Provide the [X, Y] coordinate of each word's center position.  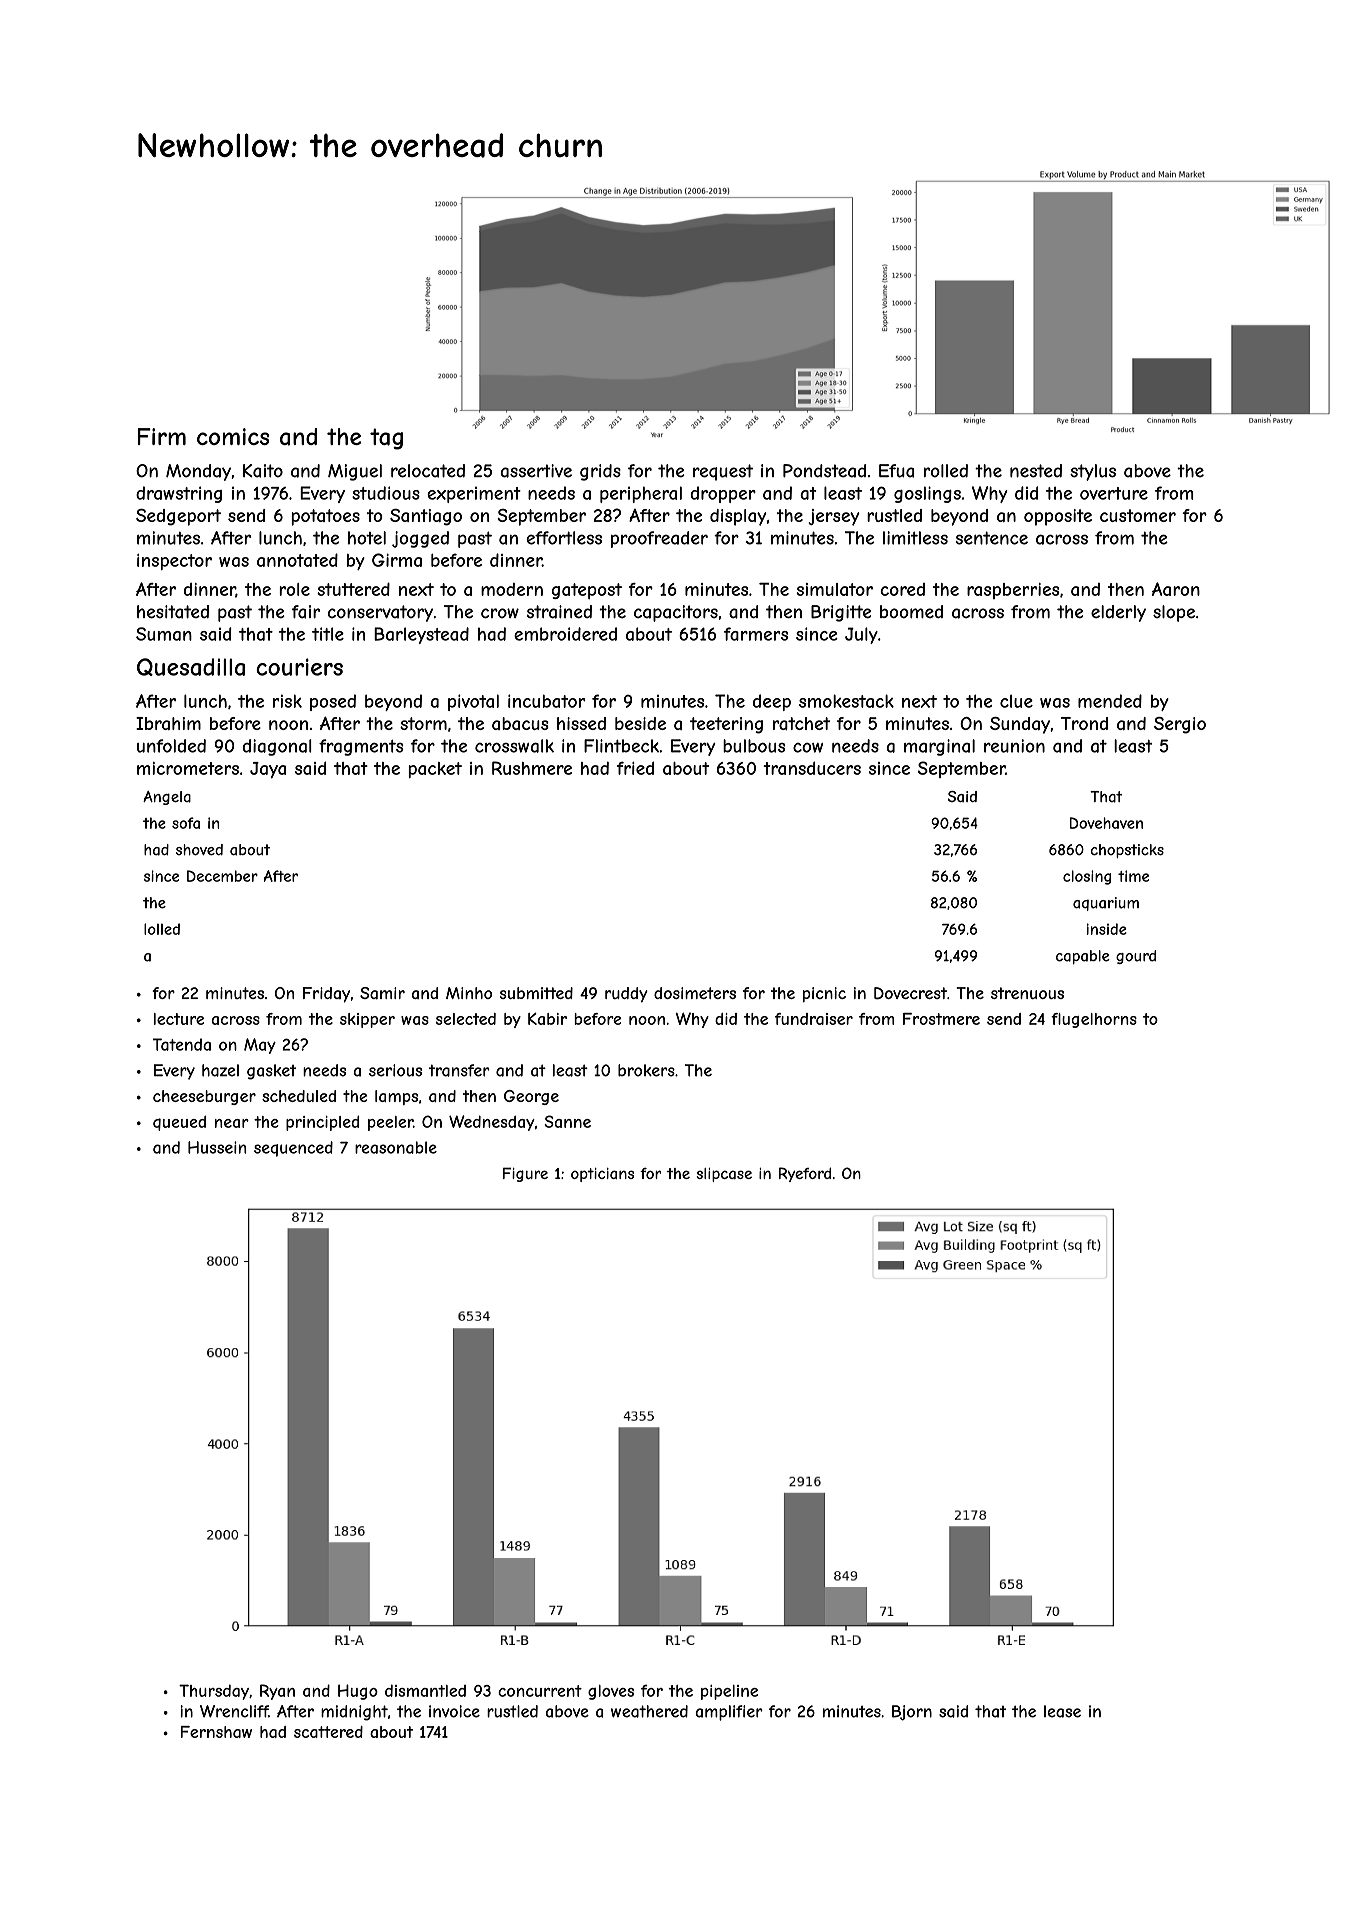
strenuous [1027, 993]
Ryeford [805, 1174]
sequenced [293, 1149]
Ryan [277, 1692]
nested [1036, 471]
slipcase [724, 1175]
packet [435, 770]
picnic [824, 994]
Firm [162, 436]
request [723, 472]
